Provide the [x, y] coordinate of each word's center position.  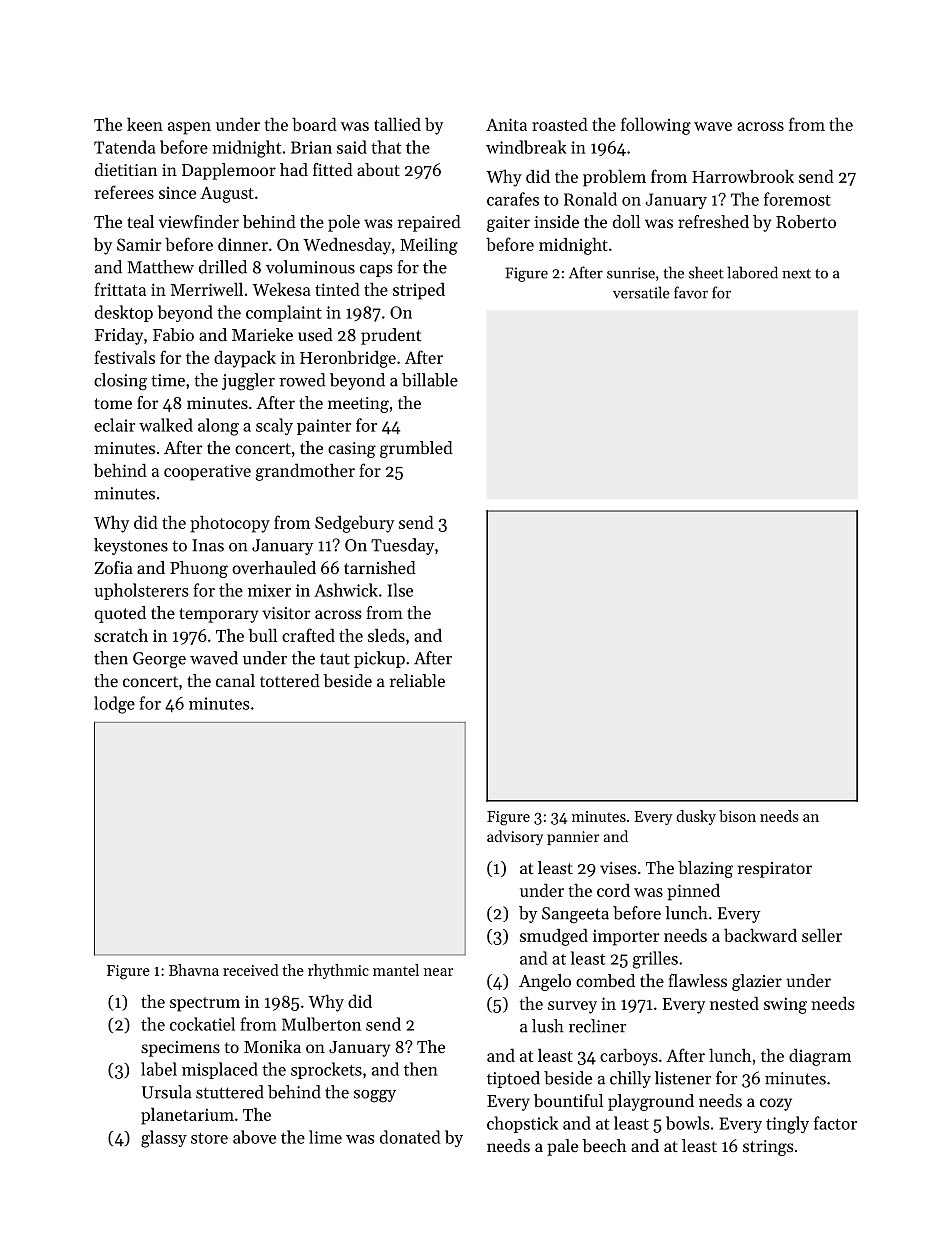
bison [737, 816]
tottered [290, 680]
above [254, 1137]
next [796, 274]
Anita [506, 124]
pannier [573, 838]
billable [430, 380]
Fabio [173, 334]
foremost [797, 199]
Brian [311, 147]
